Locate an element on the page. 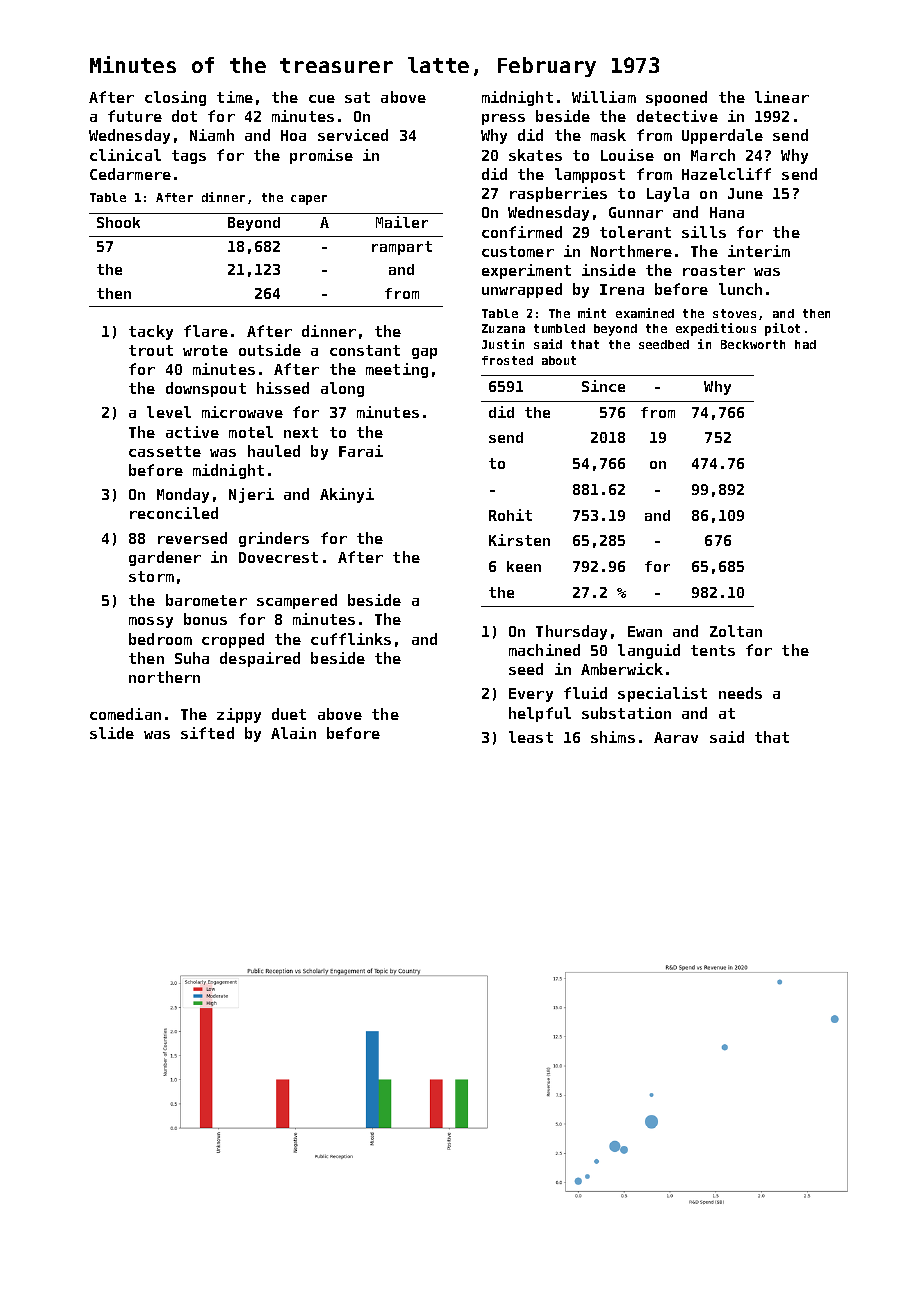 The height and width of the page is (1308, 924). slide is located at coordinates (112, 733).
